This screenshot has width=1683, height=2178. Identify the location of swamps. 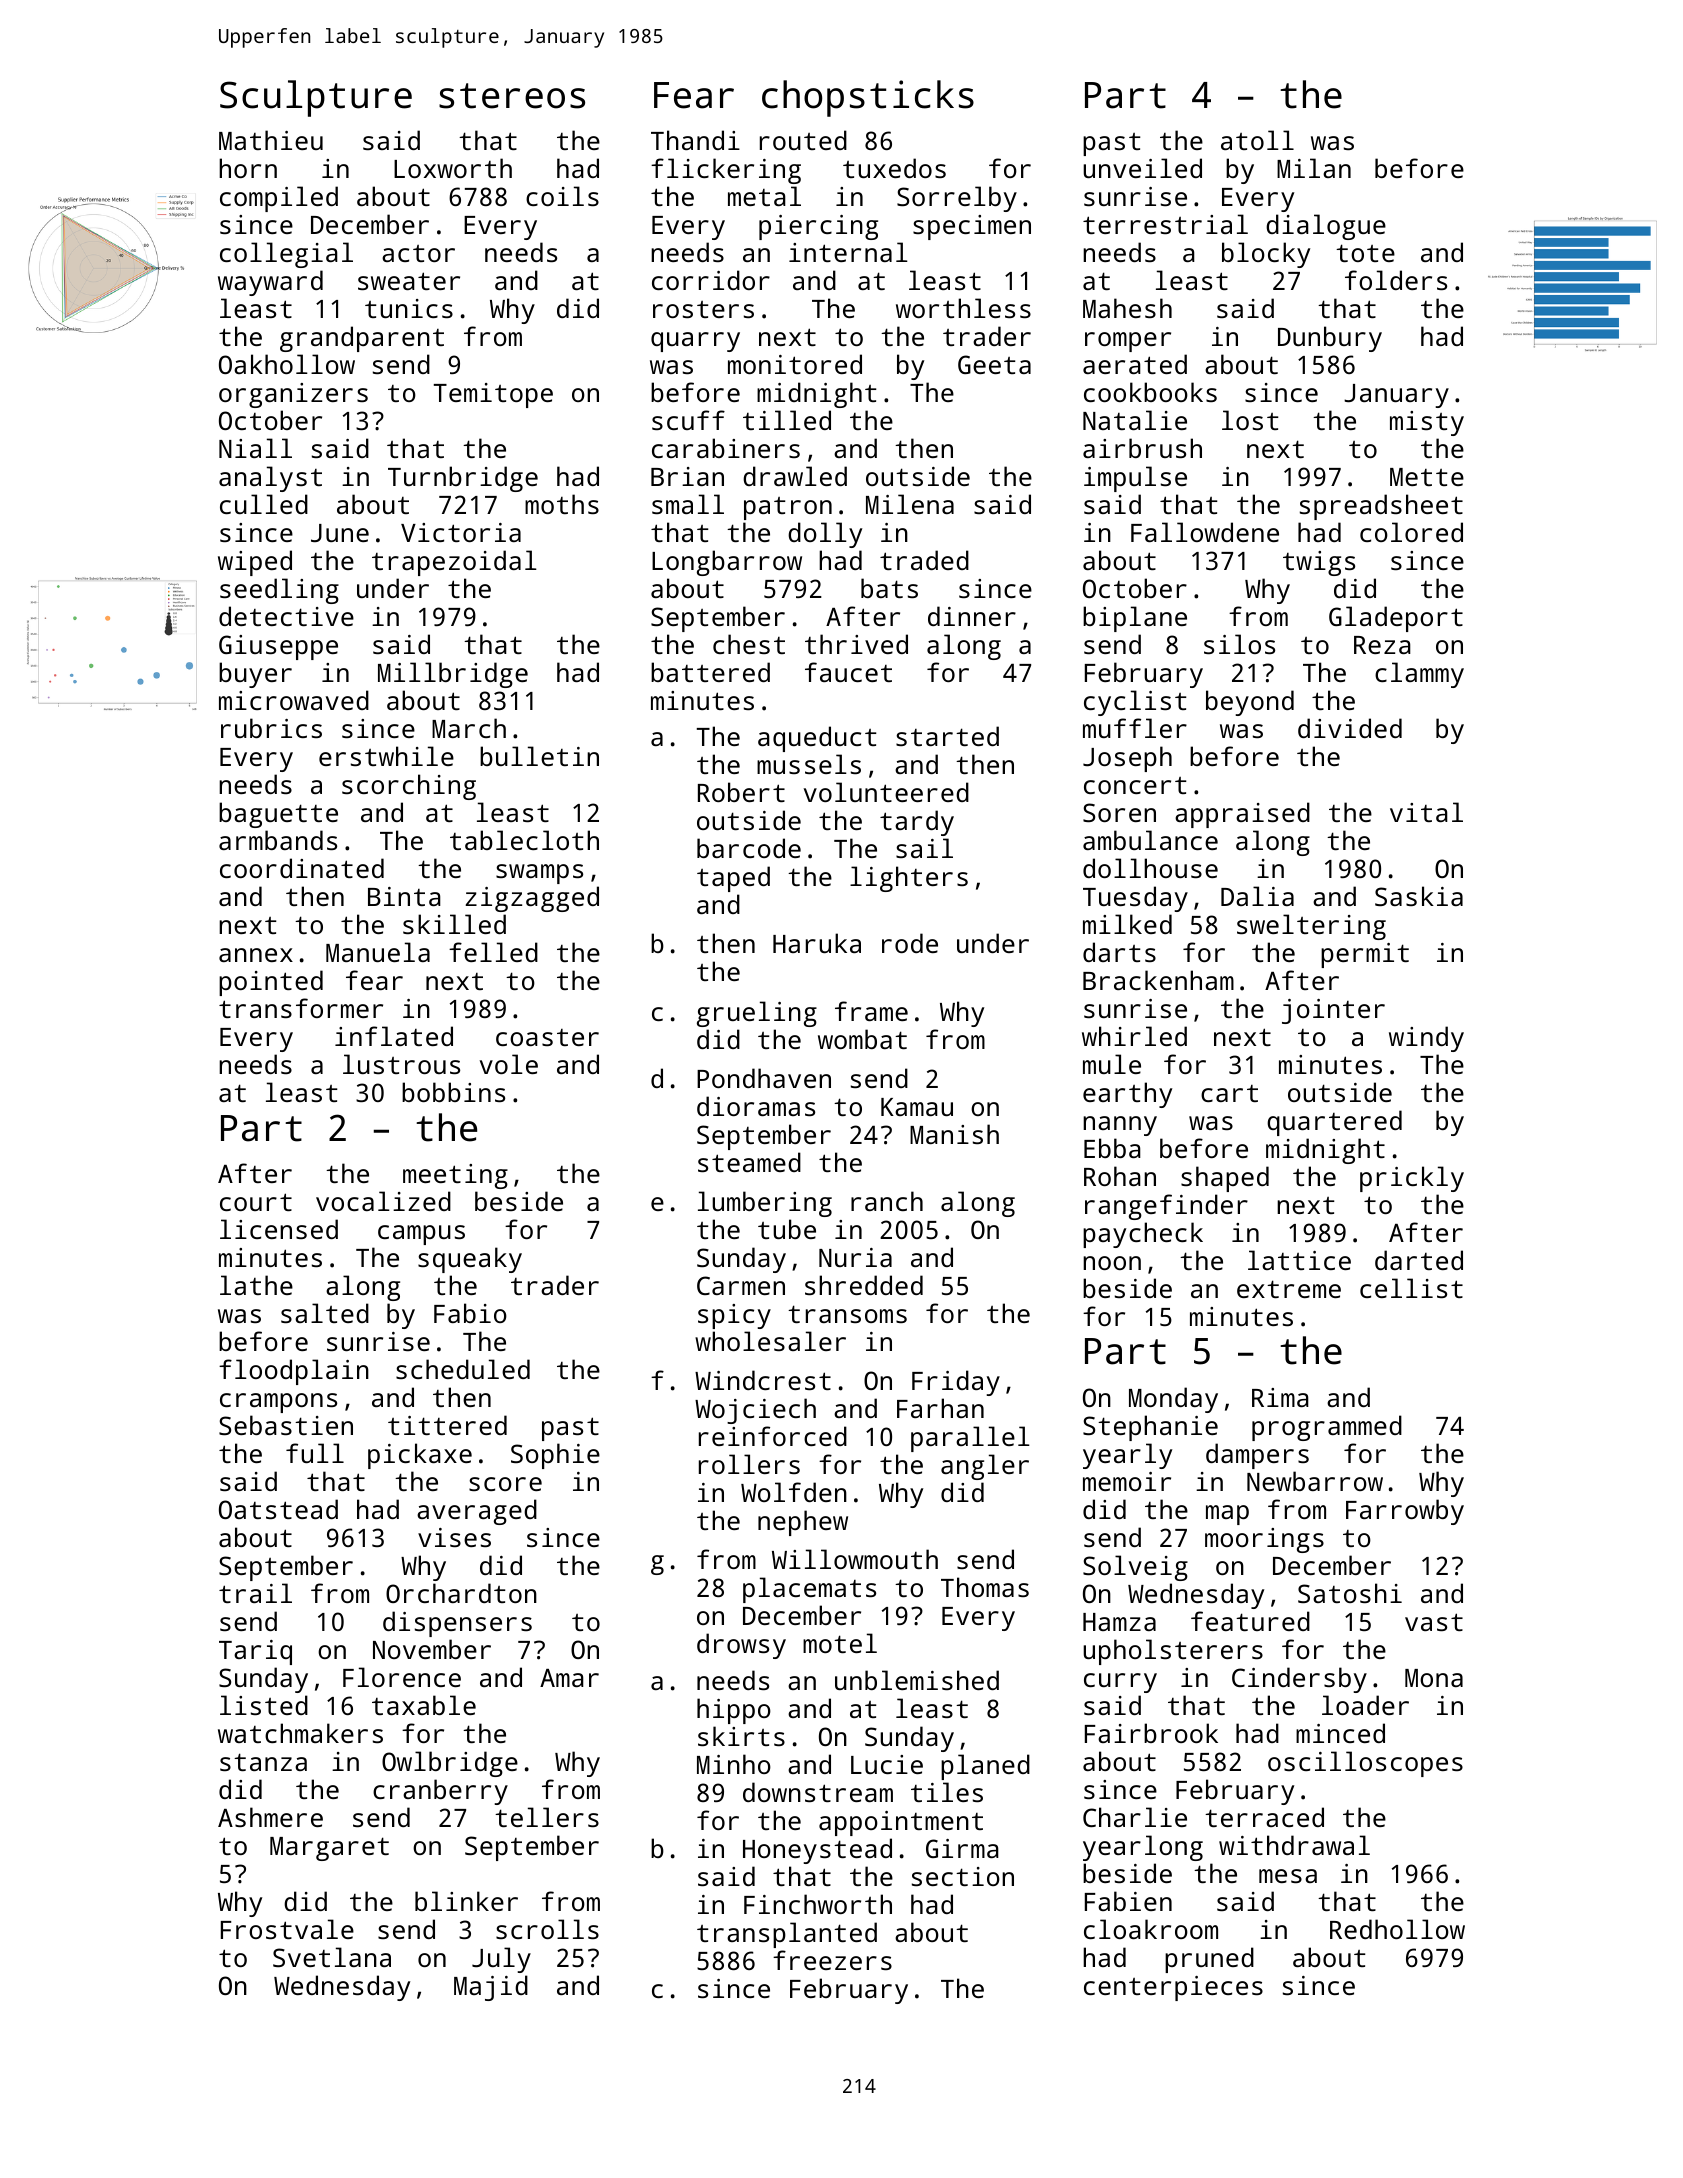
(539, 874).
